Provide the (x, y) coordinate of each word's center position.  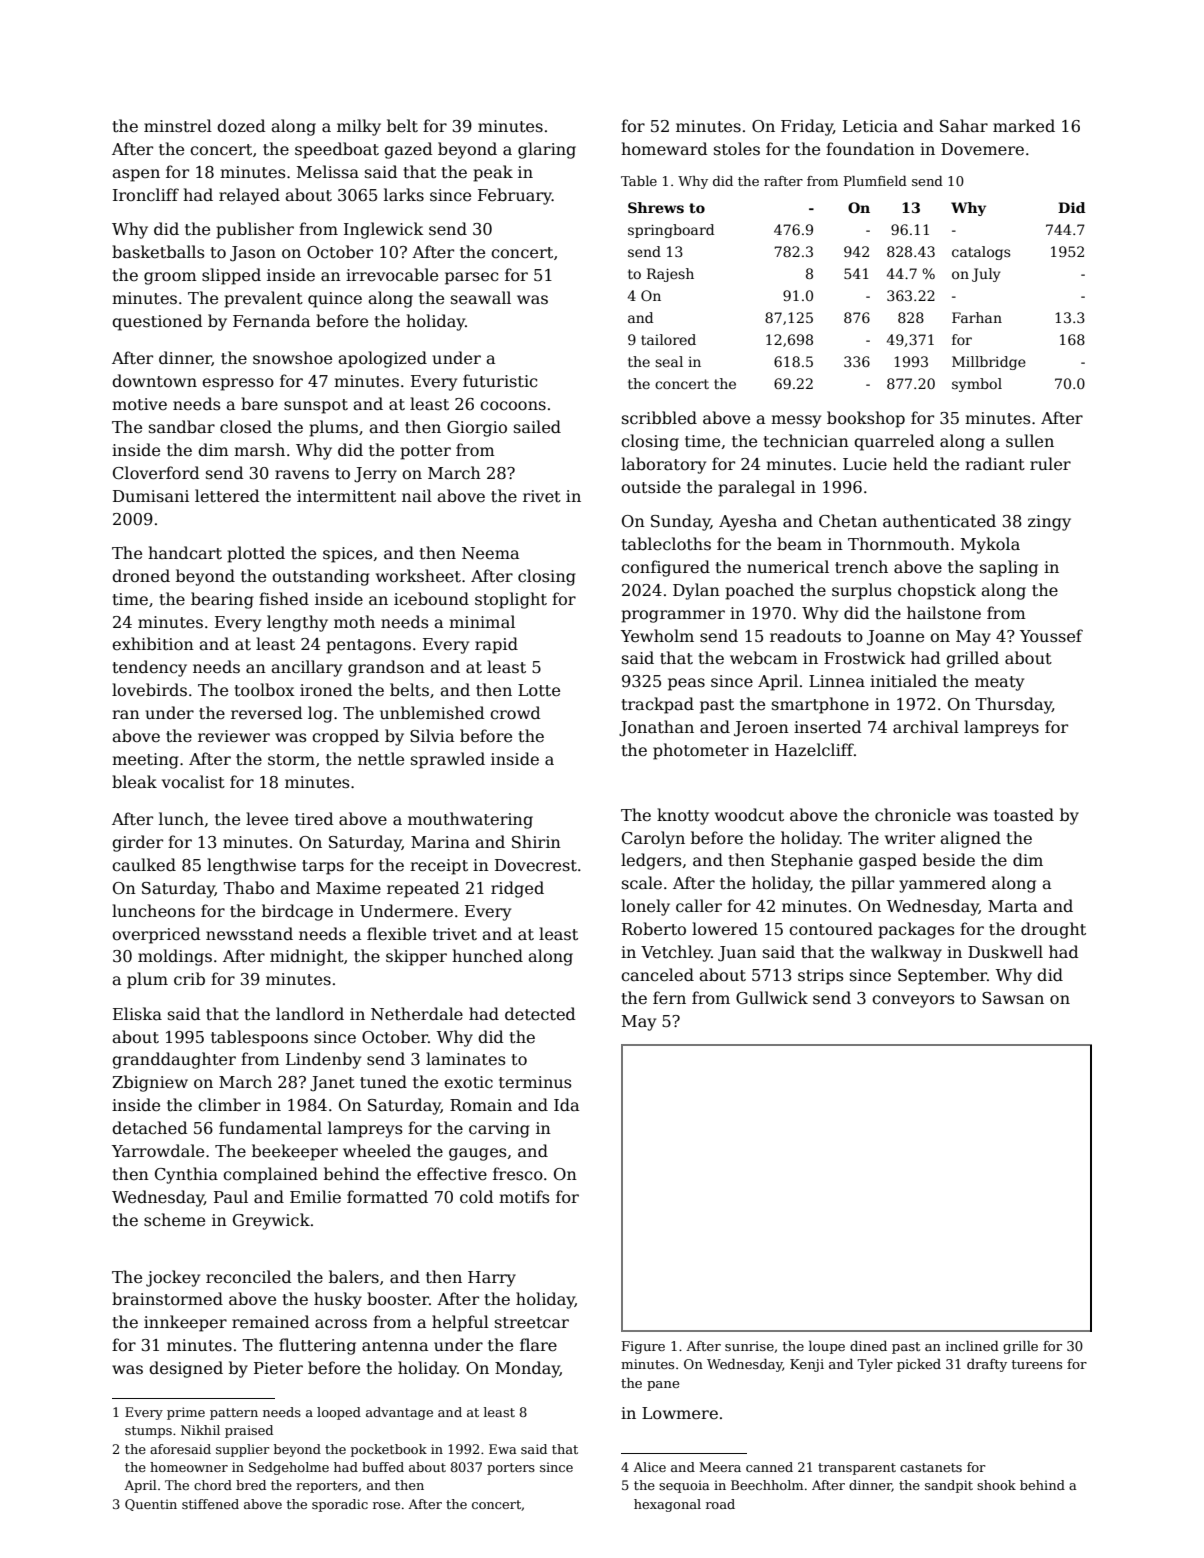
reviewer (234, 736)
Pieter (278, 1368)
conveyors (913, 1001)
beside (949, 860)
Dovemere (982, 149)
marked (1024, 125)
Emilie (315, 1196)
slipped (231, 276)
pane (663, 1386)
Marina (440, 842)
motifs (524, 1196)
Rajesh (670, 275)
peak (493, 173)
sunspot (316, 406)
